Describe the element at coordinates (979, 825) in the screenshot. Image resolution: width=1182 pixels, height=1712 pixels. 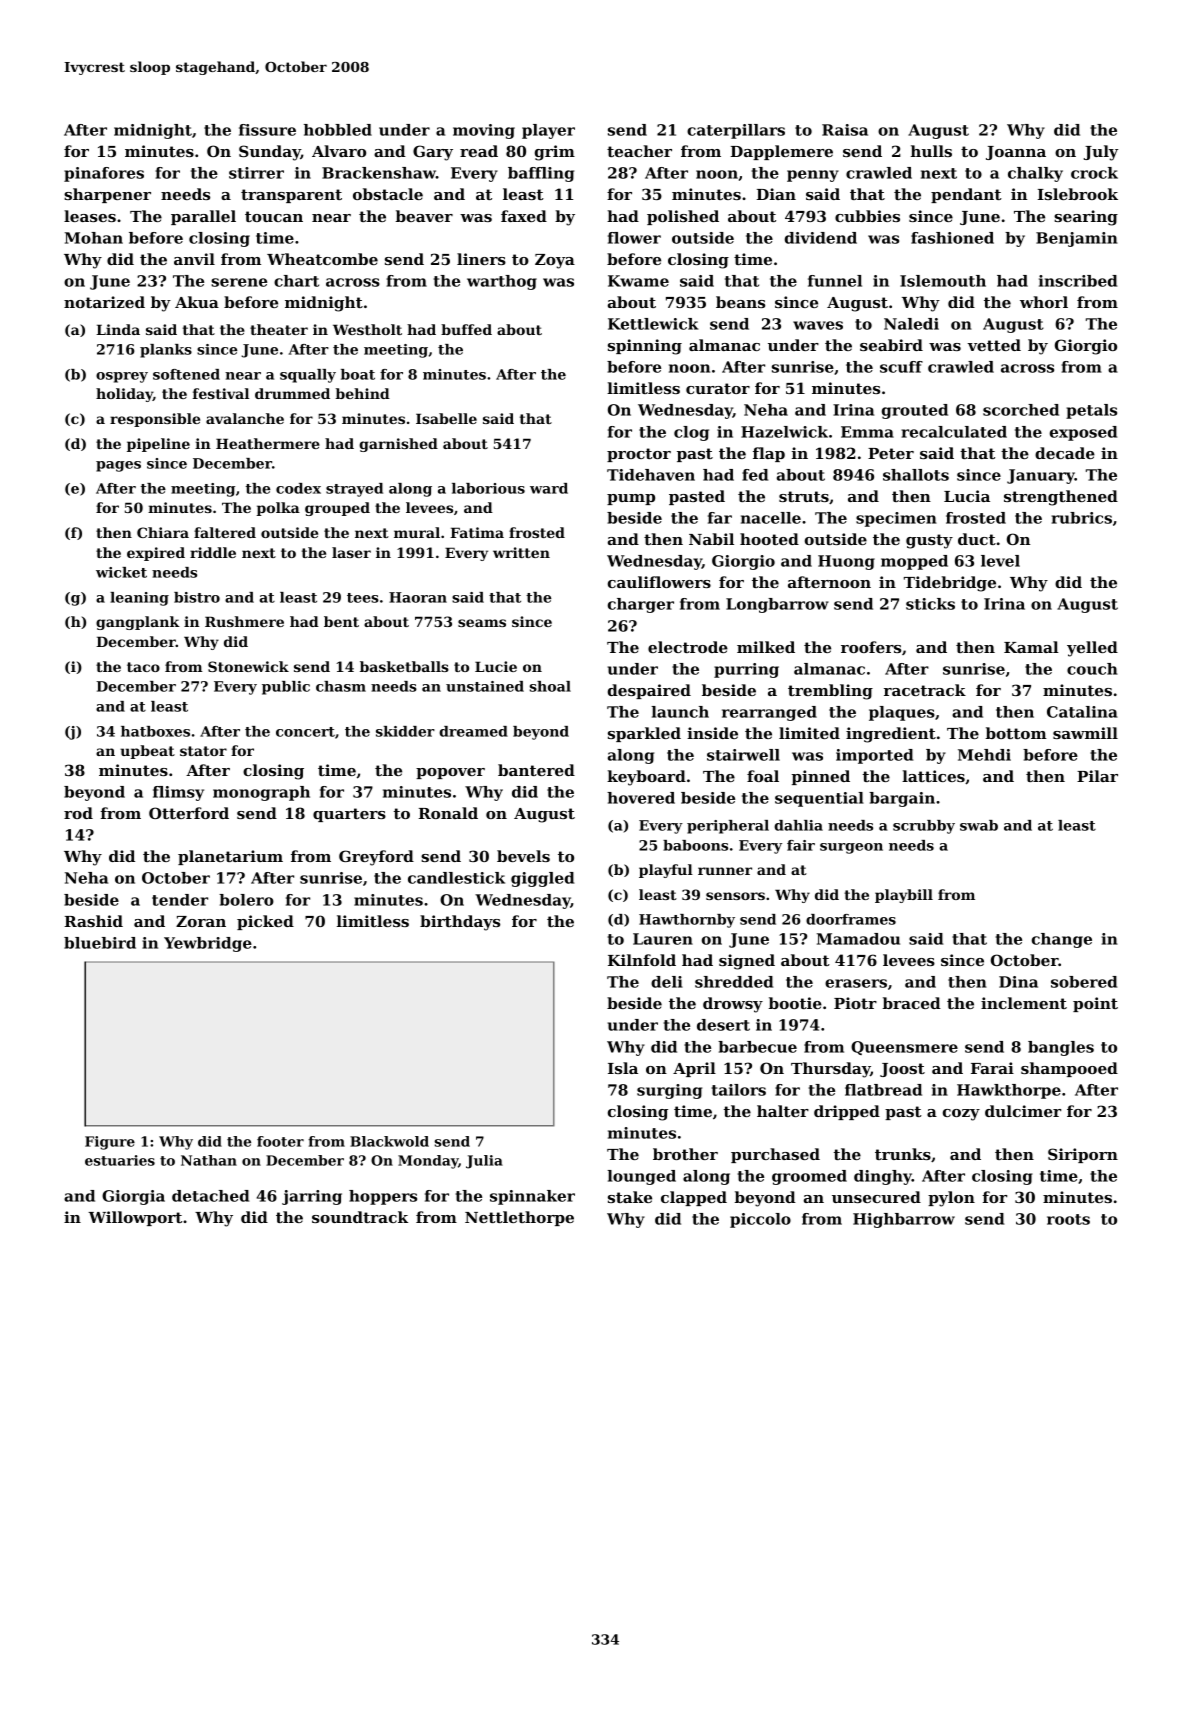
I see `swab` at that location.
